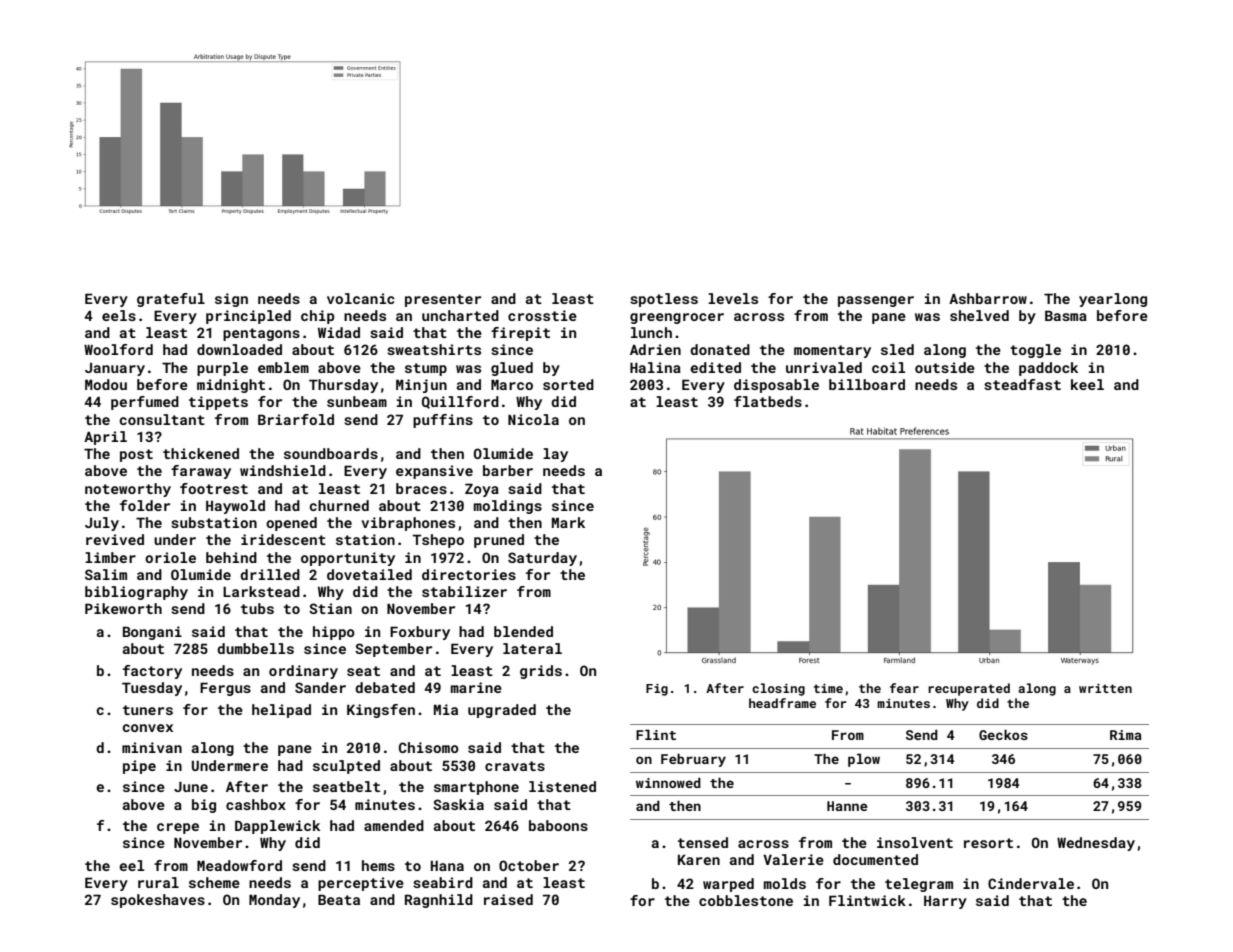 The width and height of the screenshot is (1233, 952). What do you see at coordinates (270, 574) in the screenshot?
I see `drilled` at bounding box center [270, 574].
